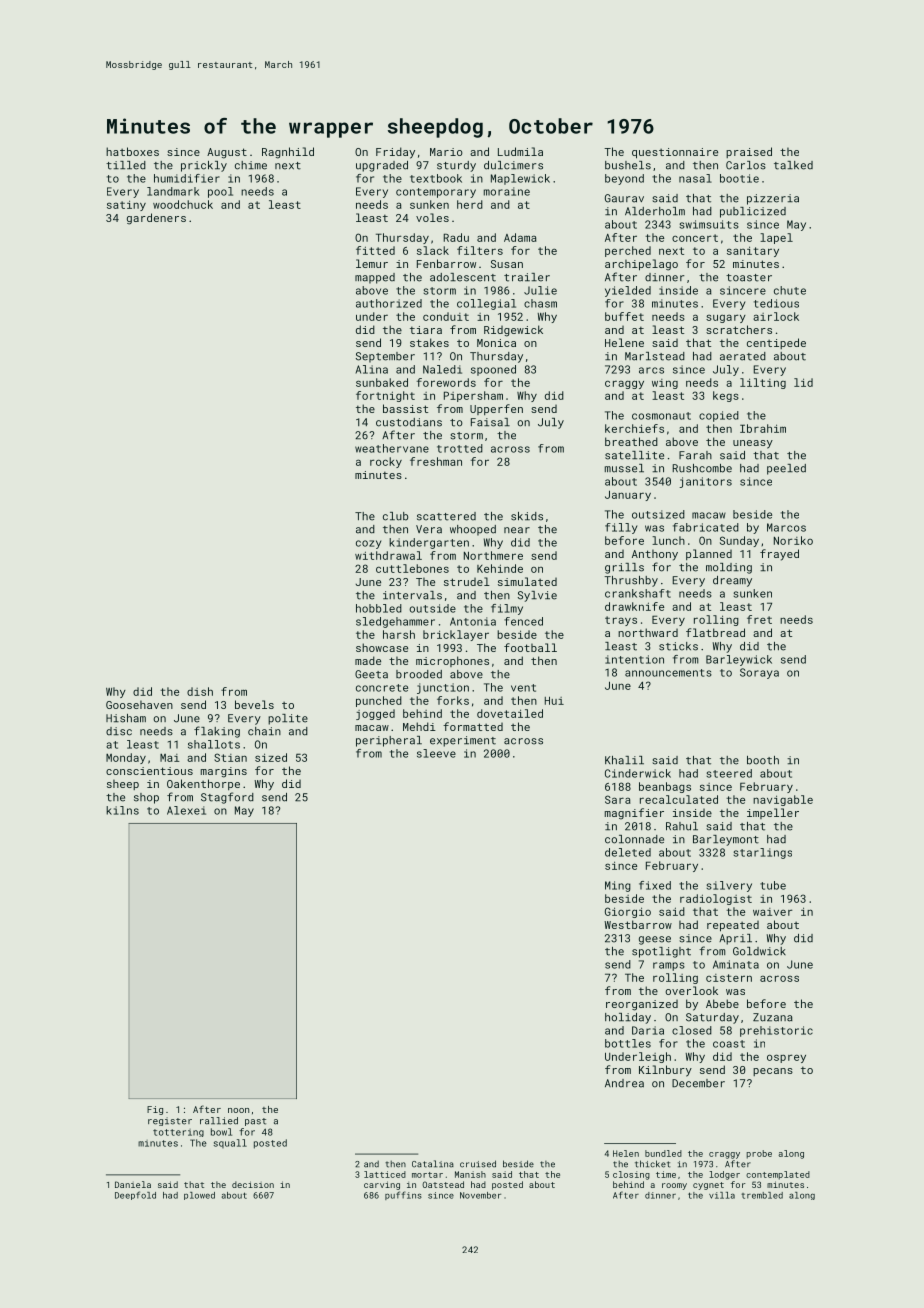  I want to click on Soraya, so click(759, 673).
